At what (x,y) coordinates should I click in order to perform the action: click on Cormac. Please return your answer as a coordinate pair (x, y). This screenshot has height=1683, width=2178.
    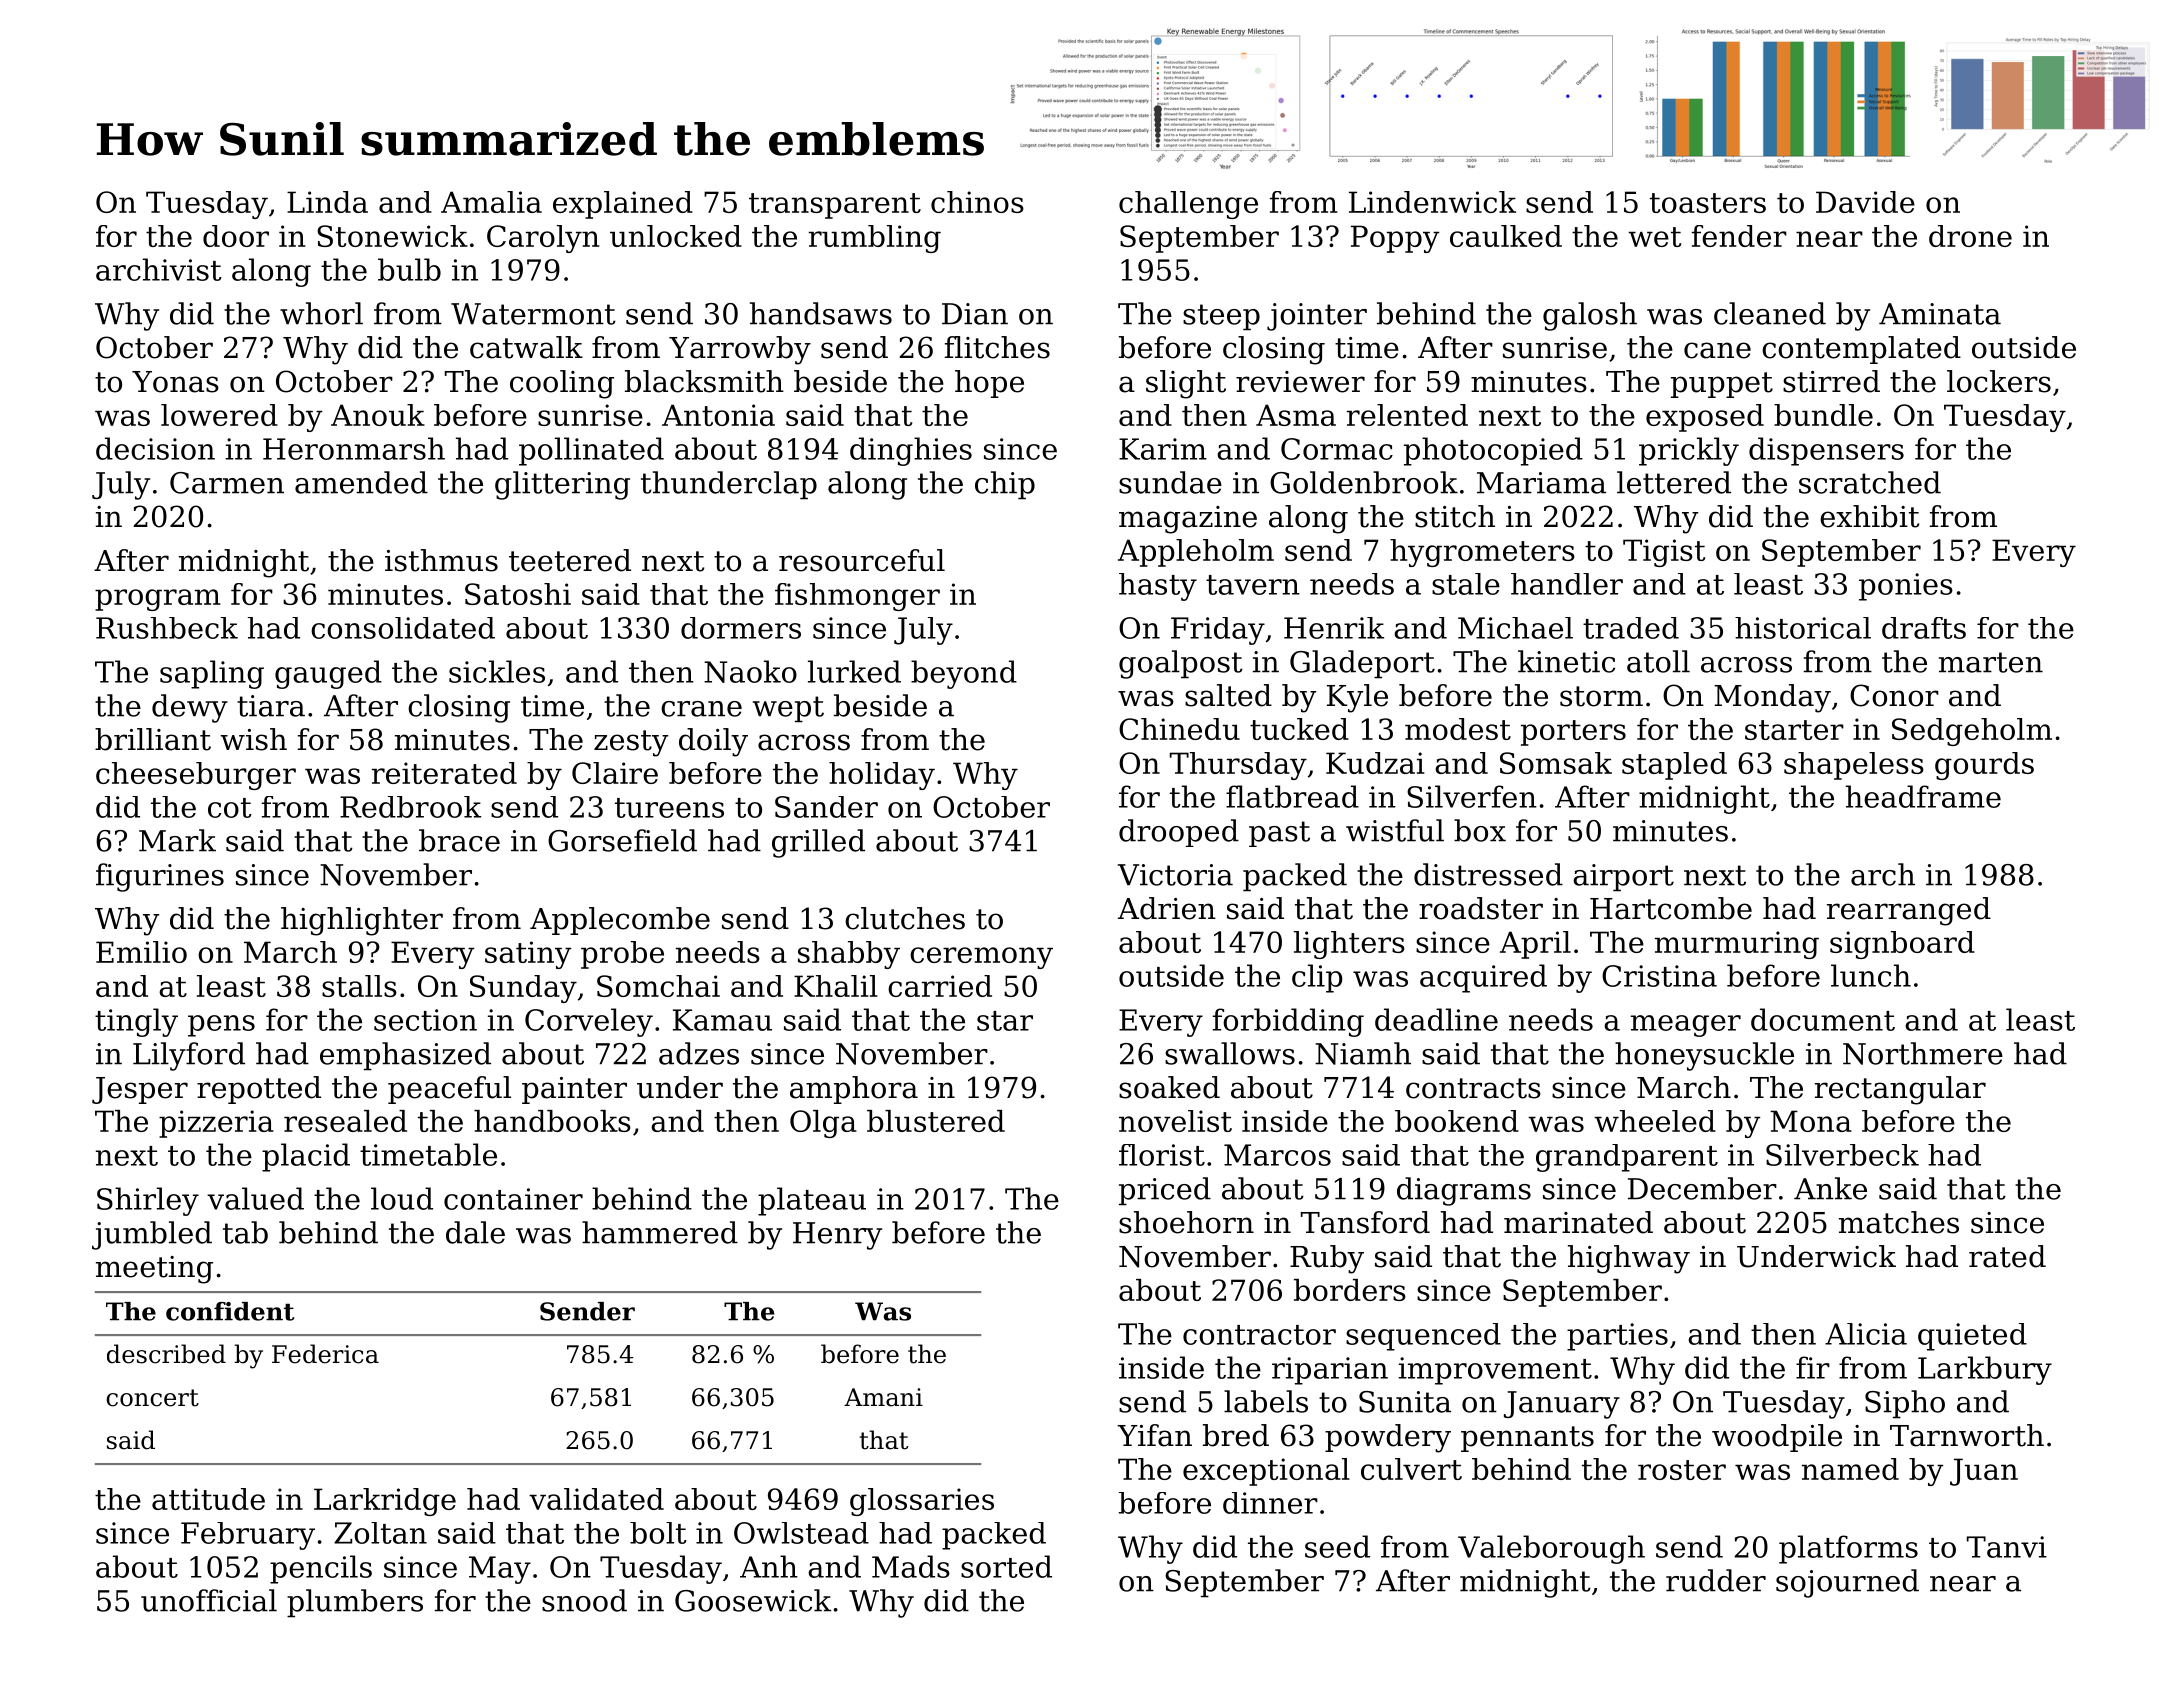
    Looking at the image, I should click on (1337, 449).
